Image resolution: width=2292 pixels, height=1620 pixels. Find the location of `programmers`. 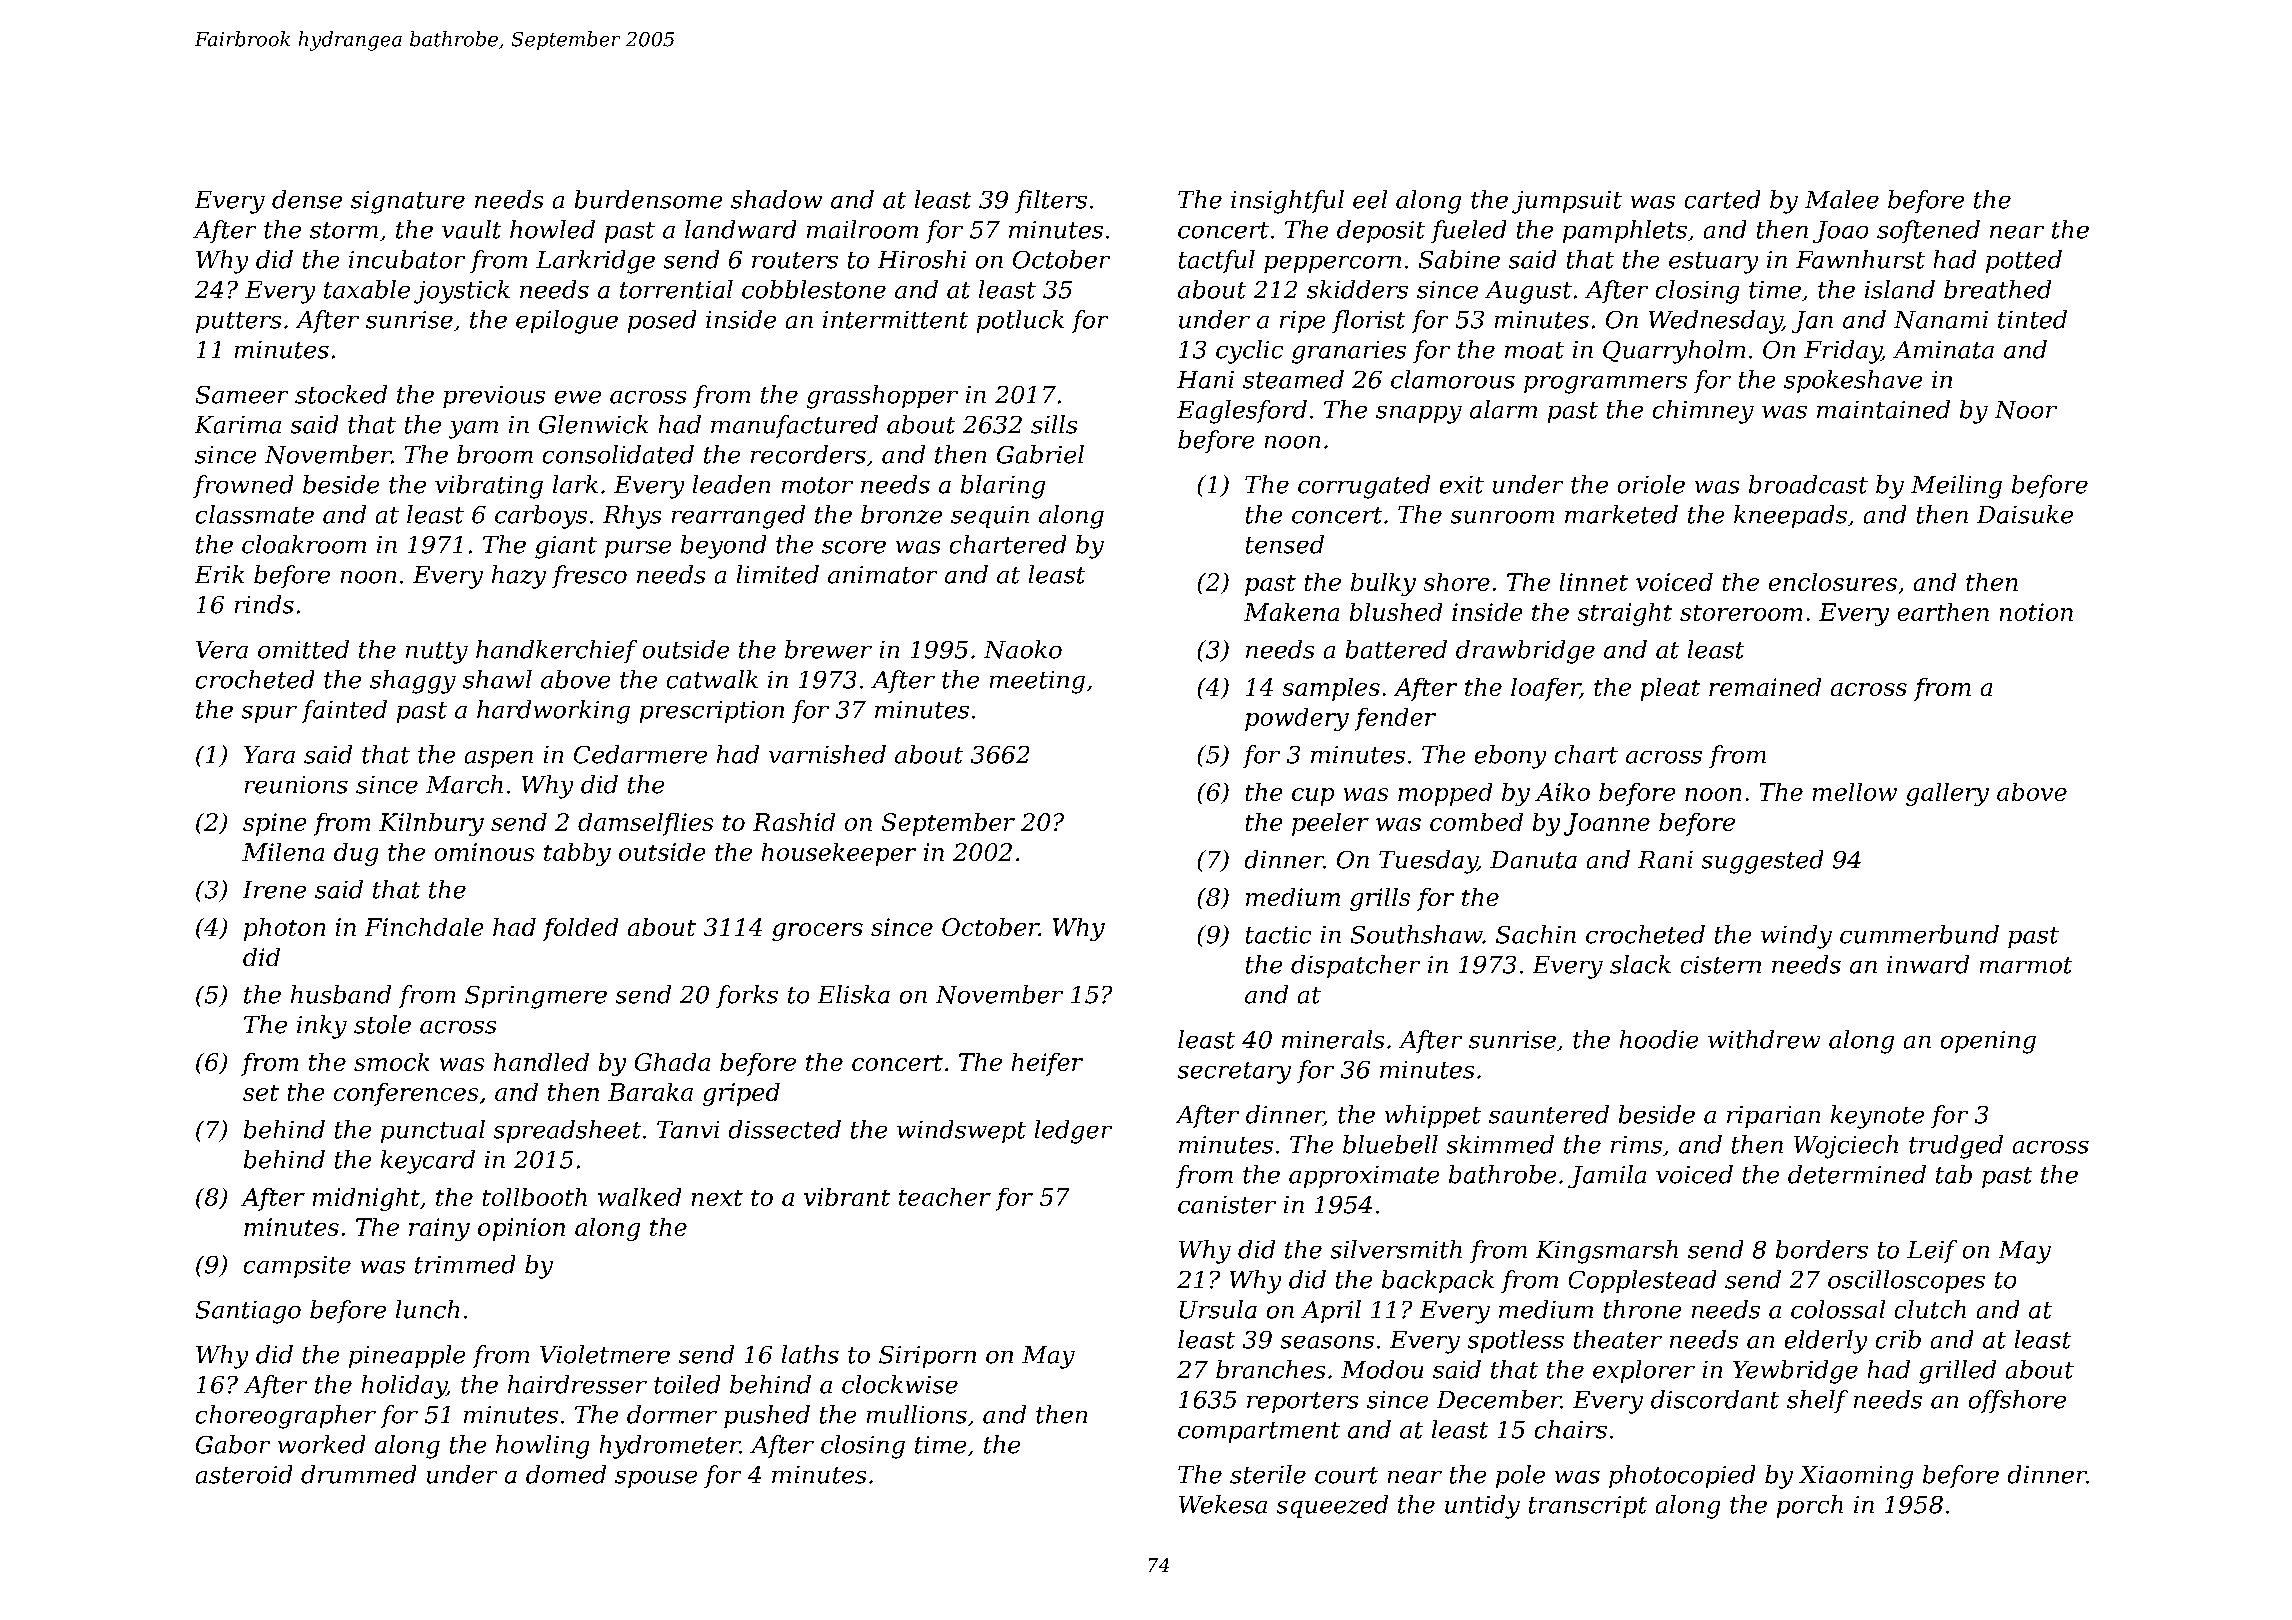

programmers is located at coordinates (1605, 385).
